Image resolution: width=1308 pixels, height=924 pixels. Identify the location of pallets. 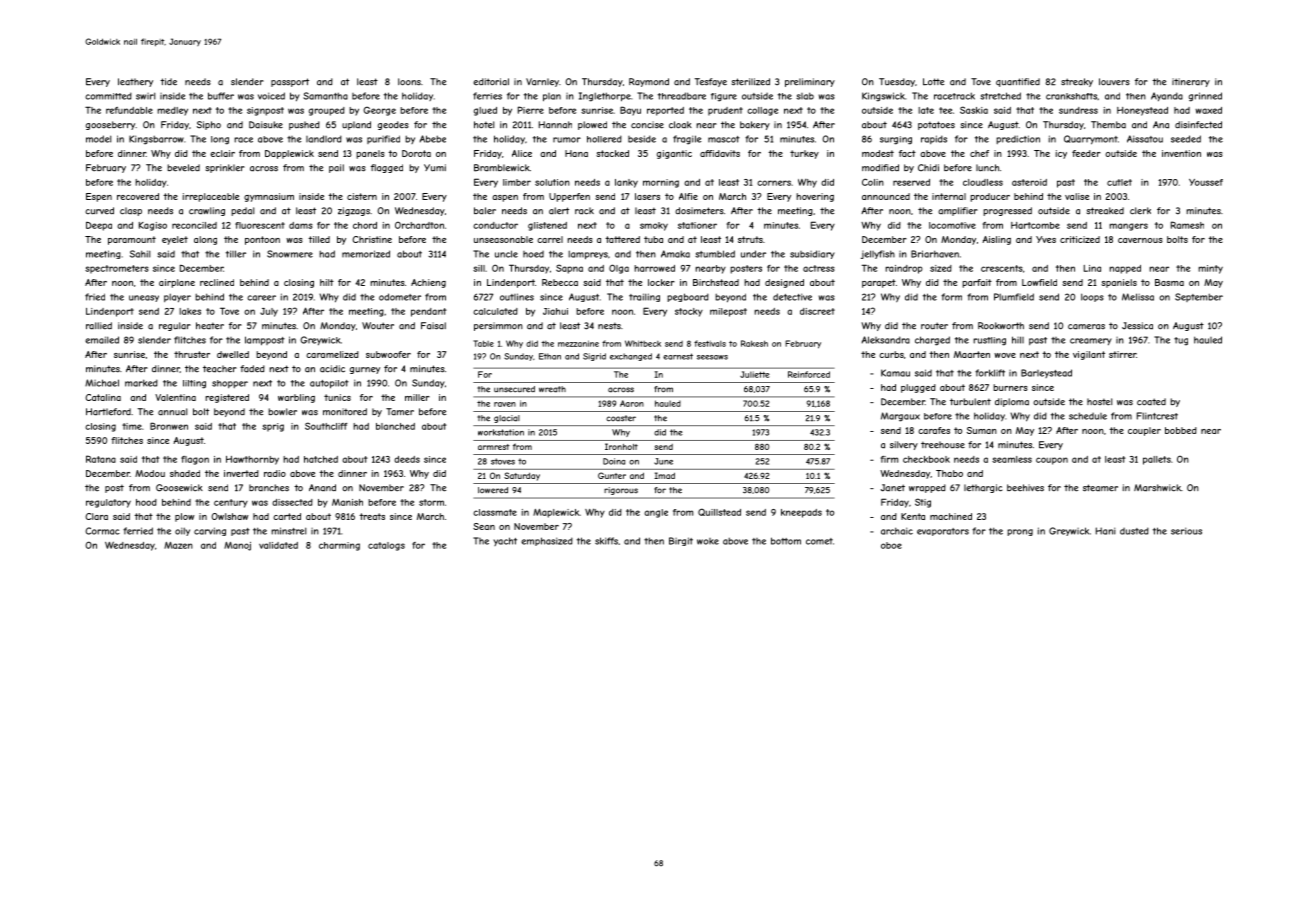
(1157, 460).
